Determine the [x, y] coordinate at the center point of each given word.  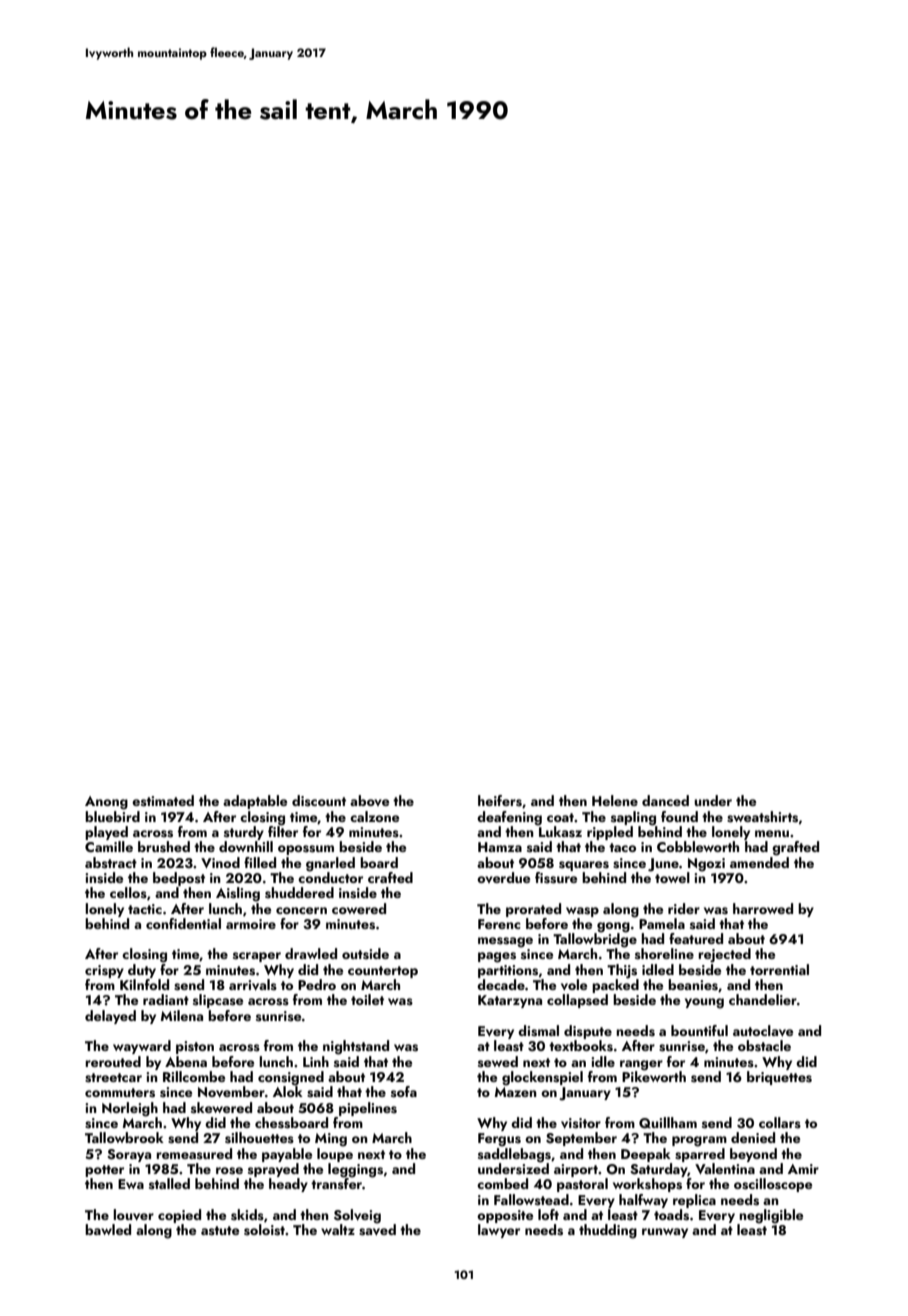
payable [287, 1155]
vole [574, 985]
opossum [306, 850]
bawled [108, 1229]
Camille [109, 846]
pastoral [582, 1185]
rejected [724, 955]
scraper [257, 957]
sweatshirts [762, 817]
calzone [375, 816]
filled [260, 862]
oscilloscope [773, 1185]
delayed [110, 1017]
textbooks [581, 1046]
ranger [641, 1065]
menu [772, 833]
